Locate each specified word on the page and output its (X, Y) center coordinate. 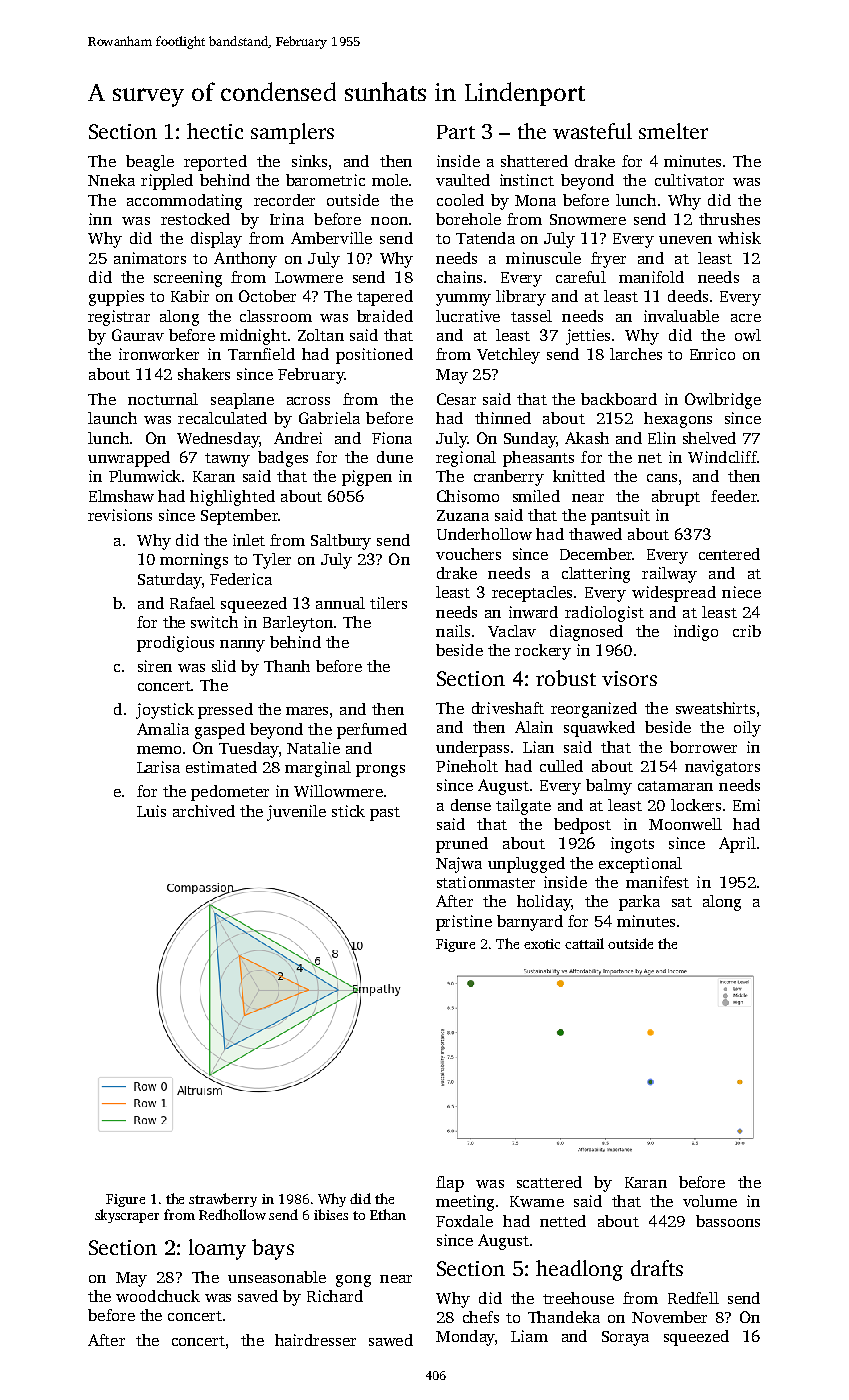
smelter (673, 131)
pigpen (367, 478)
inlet (249, 540)
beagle (150, 163)
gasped (220, 731)
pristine (464, 923)
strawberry (223, 1200)
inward (533, 612)
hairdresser (315, 1340)
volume (710, 1201)
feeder (734, 496)
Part (456, 132)
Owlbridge (723, 401)
